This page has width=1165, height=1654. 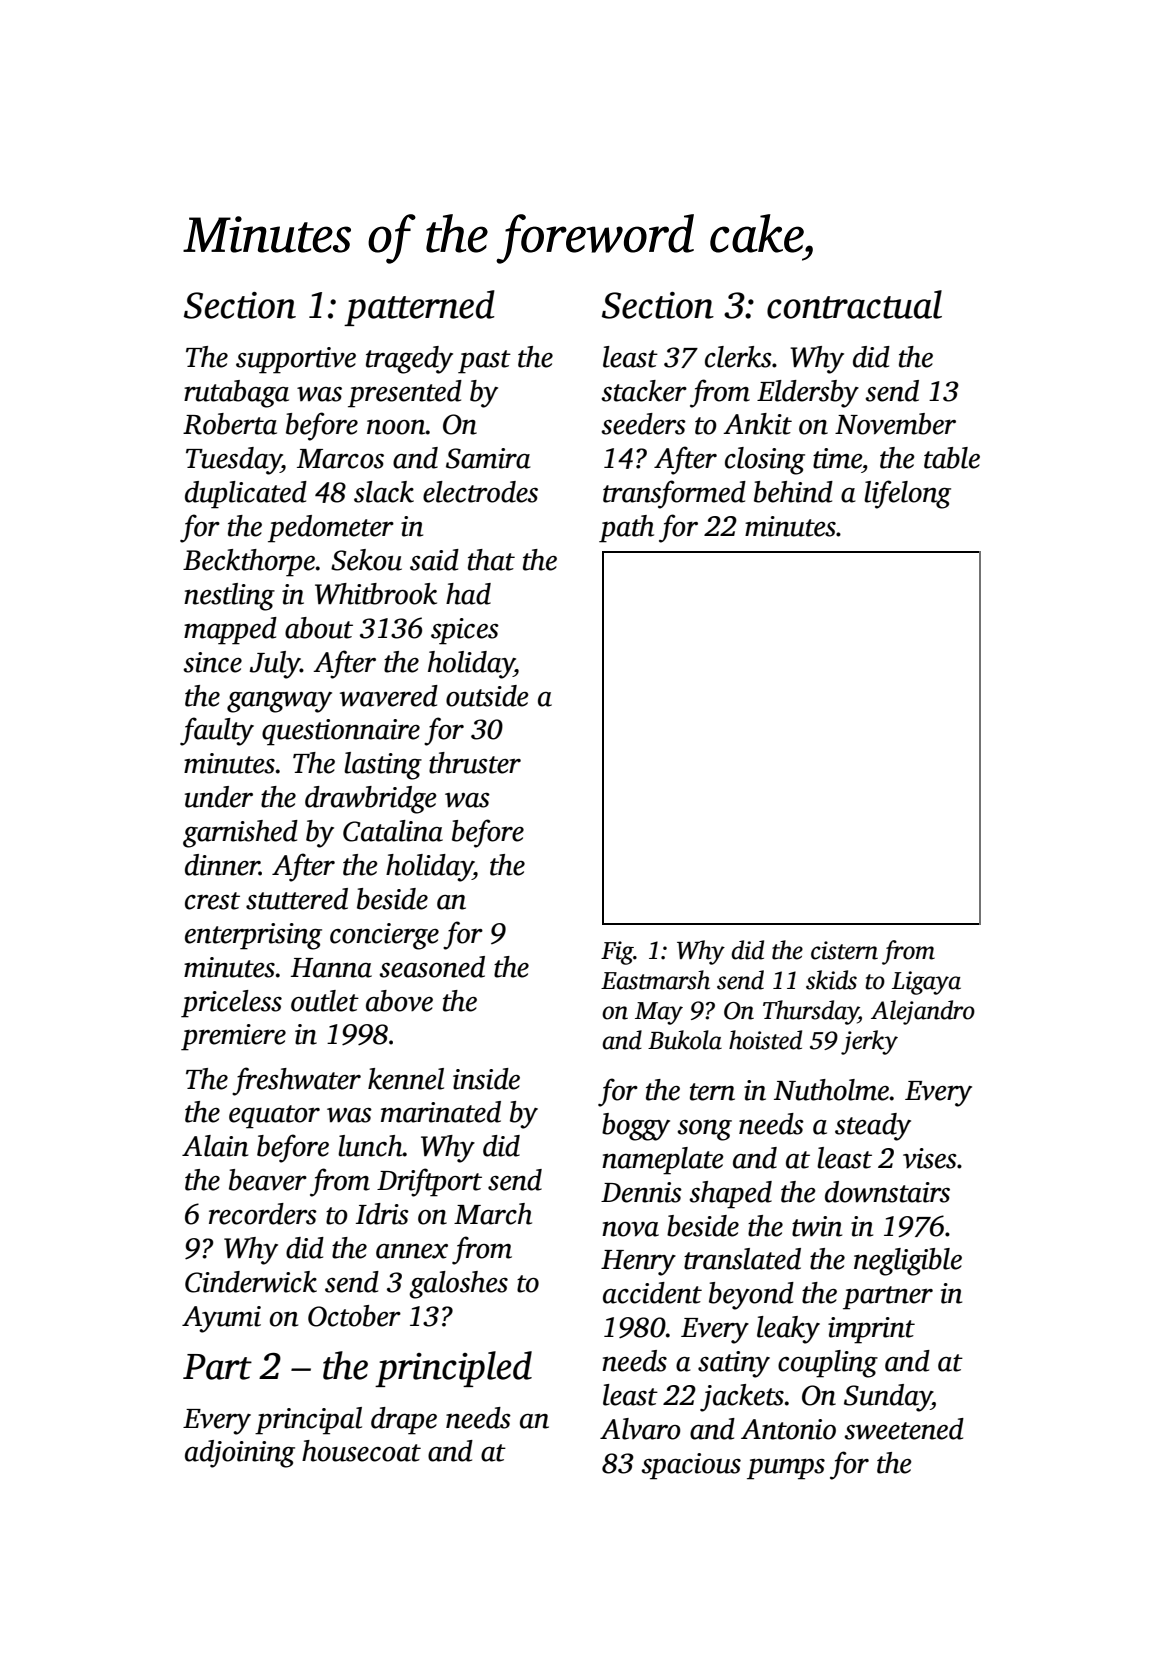 What do you see at coordinates (793, 492) in the page?
I see `behind` at bounding box center [793, 492].
